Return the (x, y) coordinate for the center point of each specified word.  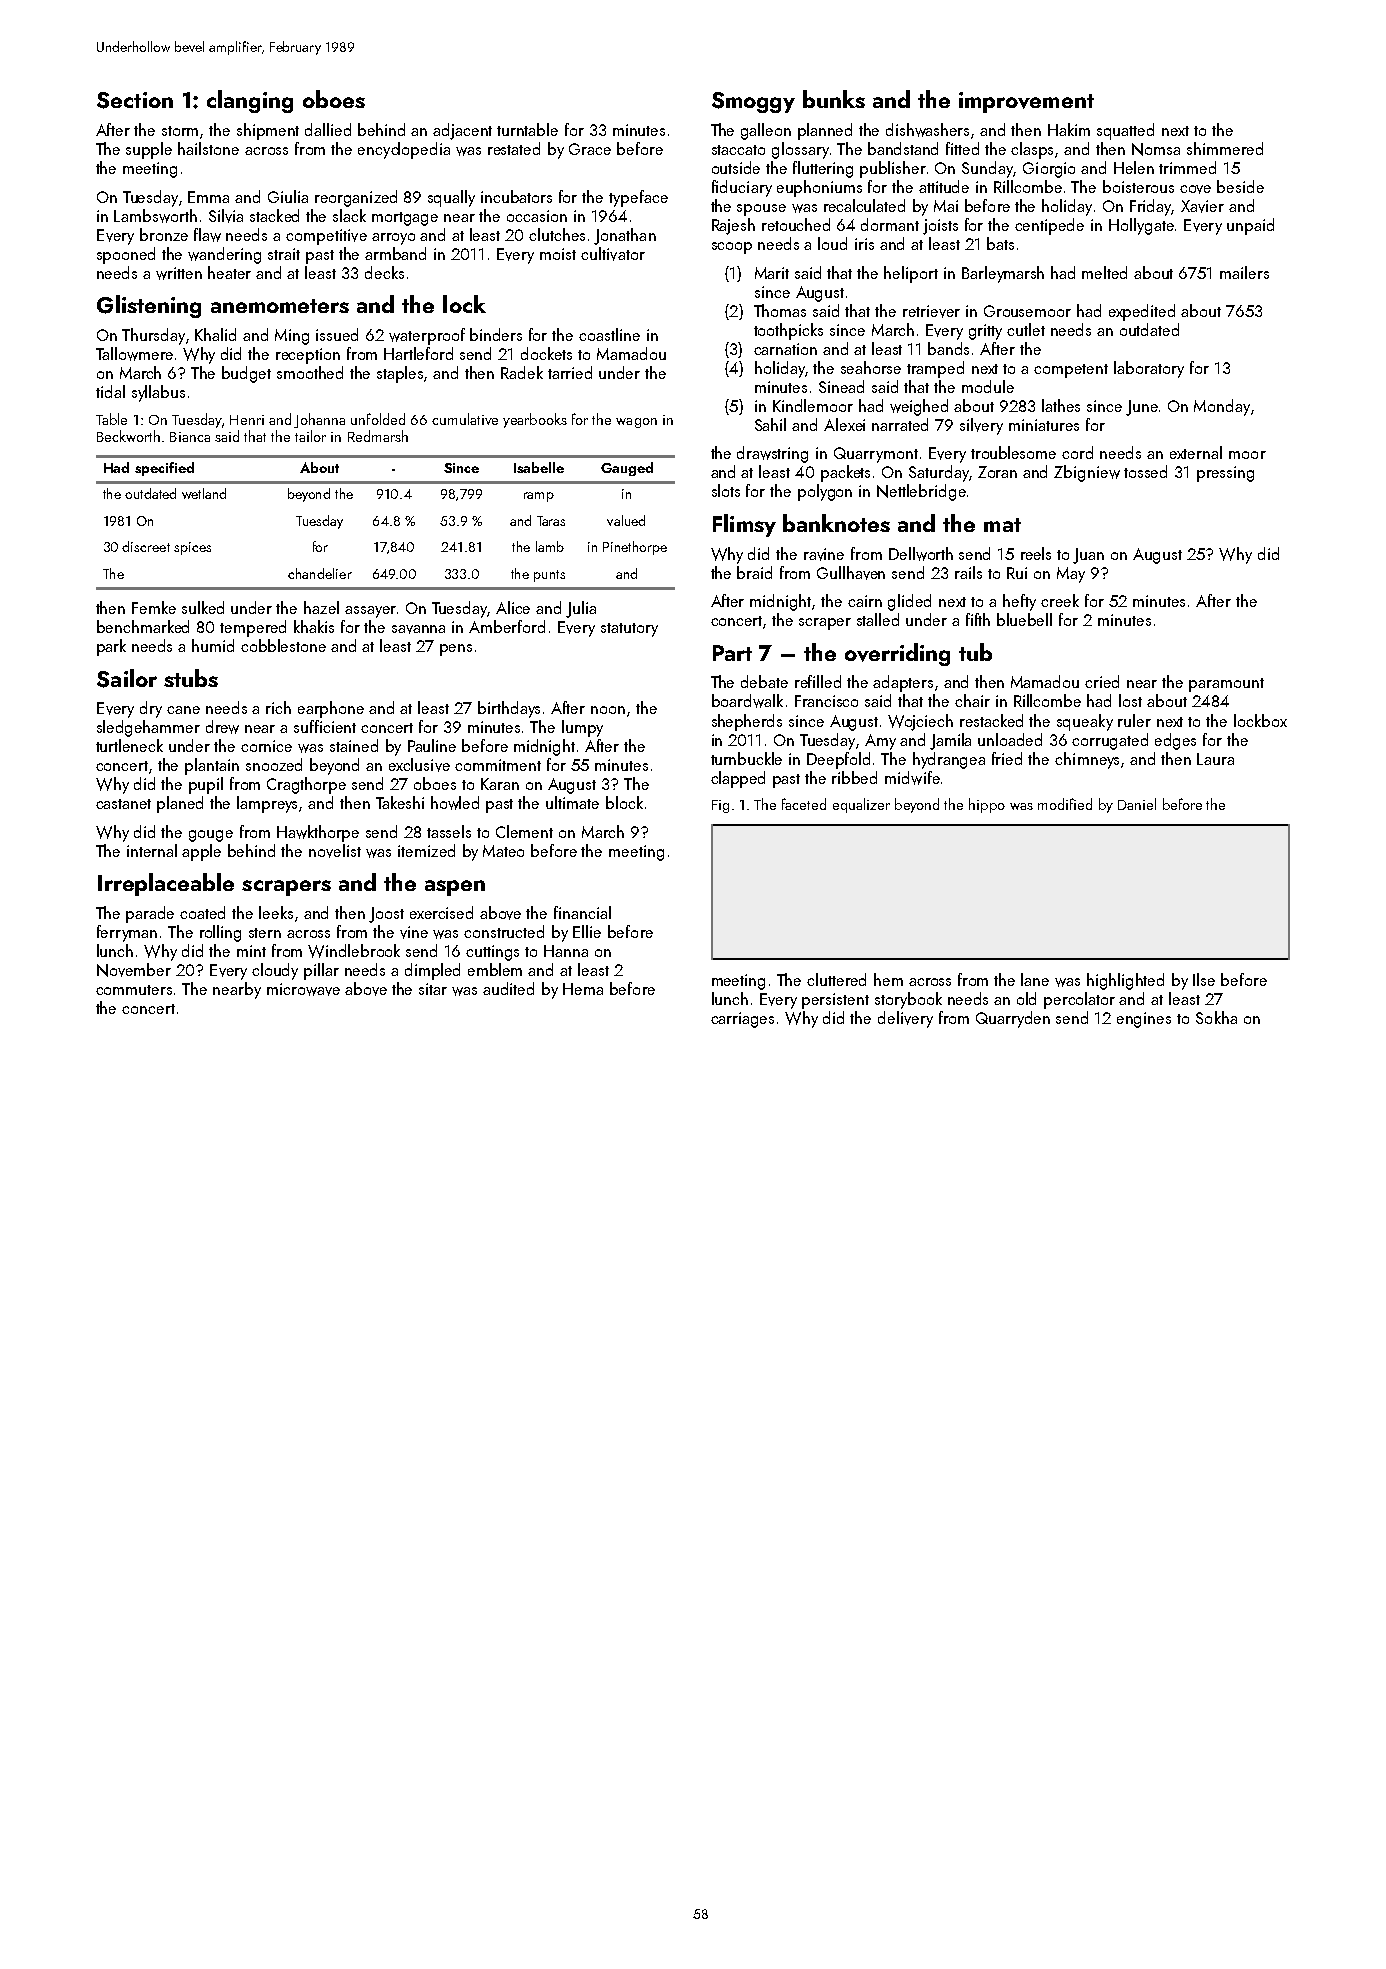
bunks (834, 99)
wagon (636, 423)
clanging (250, 101)
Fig (720, 806)
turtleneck (129, 745)
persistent (835, 1001)
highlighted (1125, 981)
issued (337, 334)
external (1196, 452)
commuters (134, 990)
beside (1240, 186)
